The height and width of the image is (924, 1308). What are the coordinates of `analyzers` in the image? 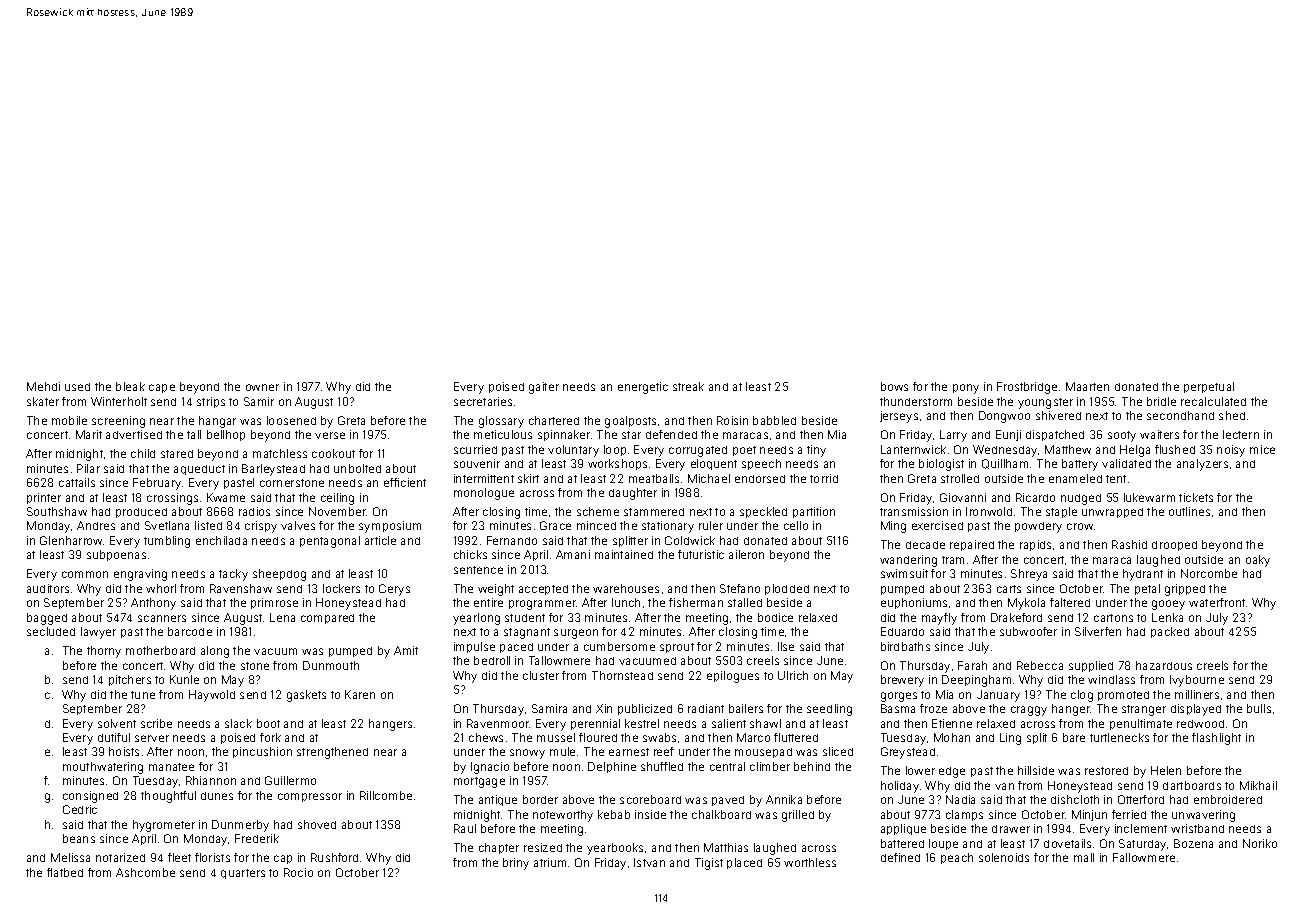 It's located at (1202, 465).
